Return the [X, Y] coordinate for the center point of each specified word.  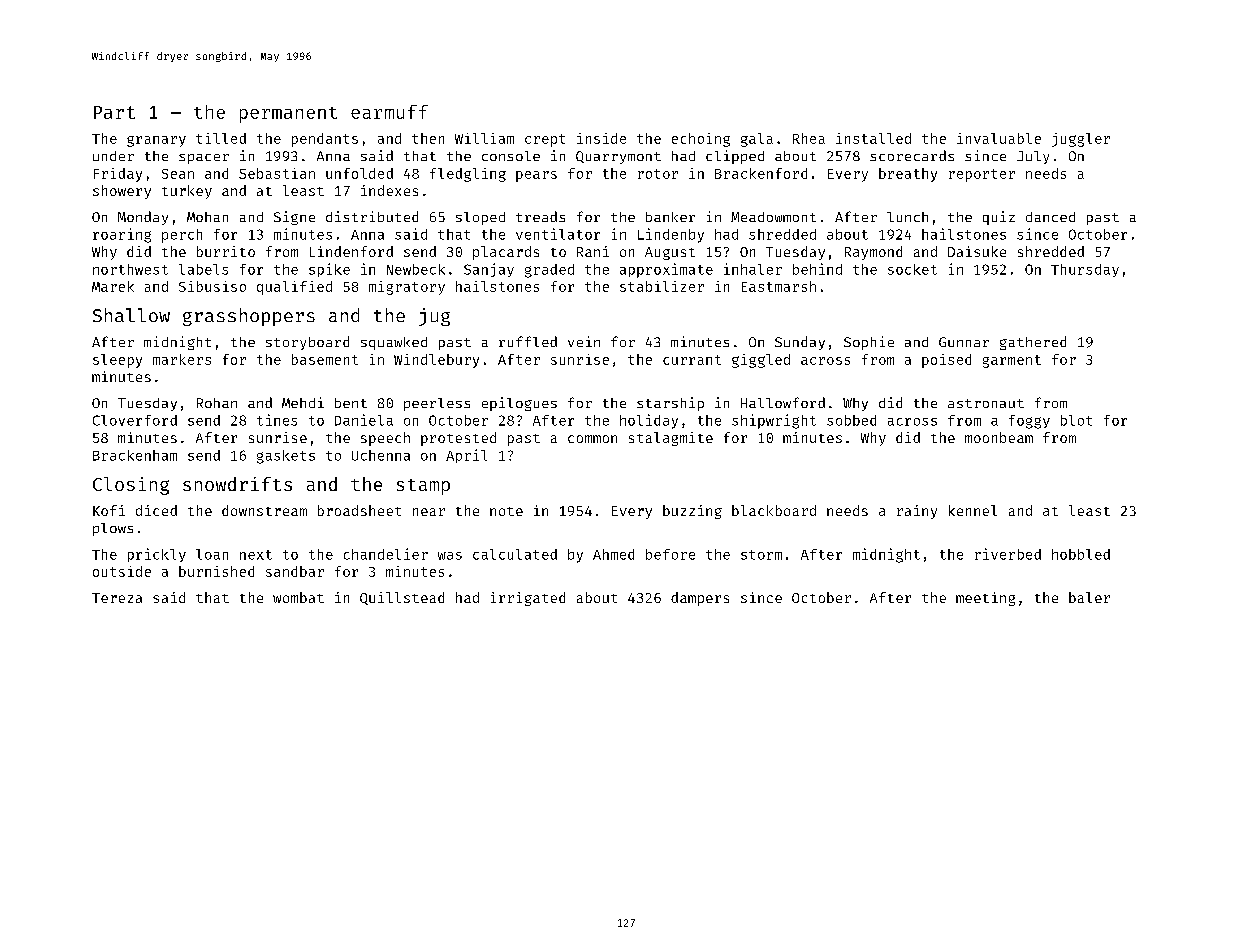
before [670, 554]
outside [122, 571]
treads [540, 216]
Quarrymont [618, 157]
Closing [131, 486]
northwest [130, 269]
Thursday [1085, 270]
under [113, 156]
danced [1050, 217]
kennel [973, 510]
